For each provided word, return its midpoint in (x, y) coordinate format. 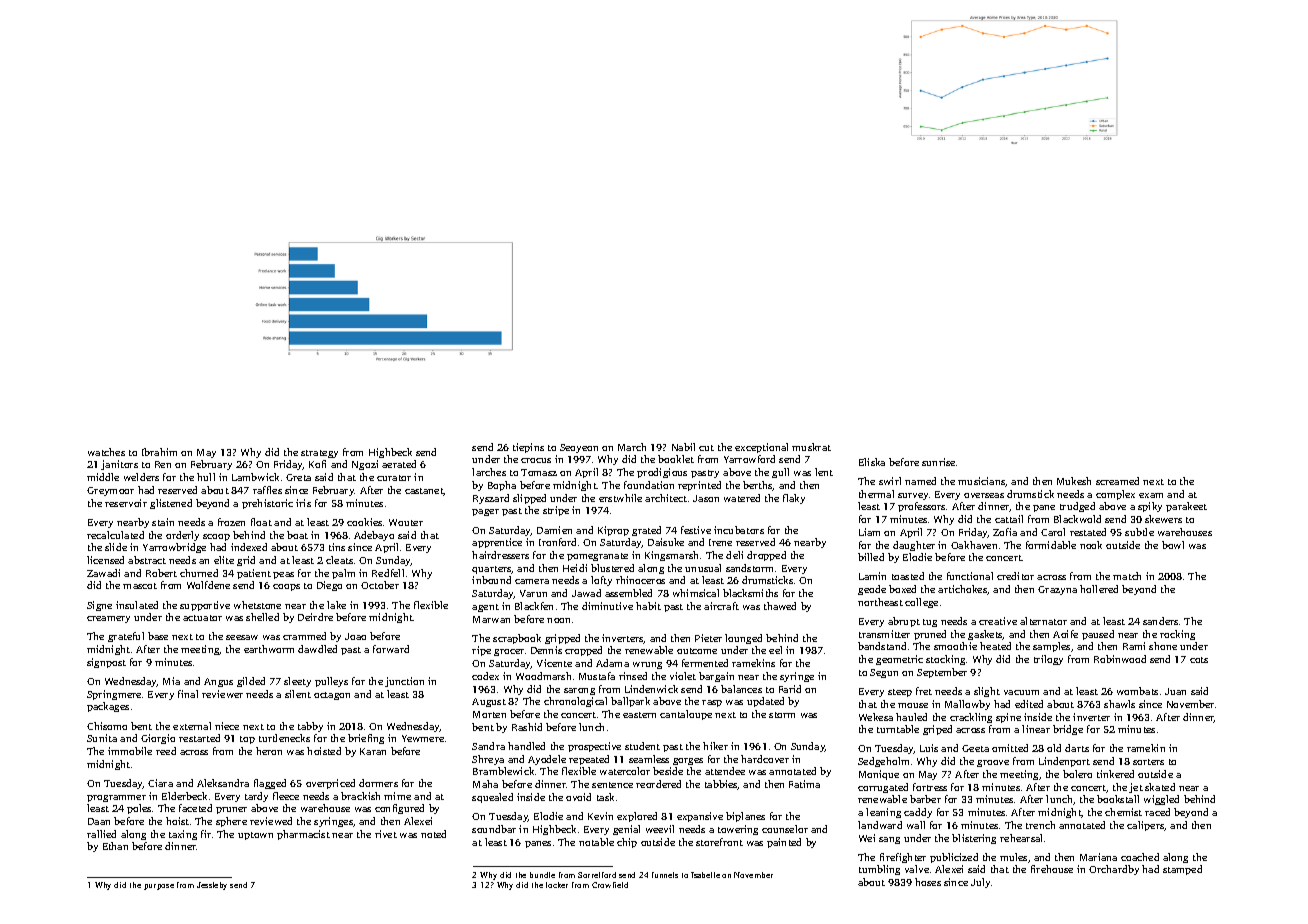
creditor (1015, 576)
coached (1140, 857)
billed (871, 557)
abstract (147, 560)
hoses (928, 882)
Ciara (160, 783)
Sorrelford (597, 875)
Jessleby (212, 886)
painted (784, 843)
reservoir (126, 503)
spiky (1150, 507)
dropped (766, 556)
